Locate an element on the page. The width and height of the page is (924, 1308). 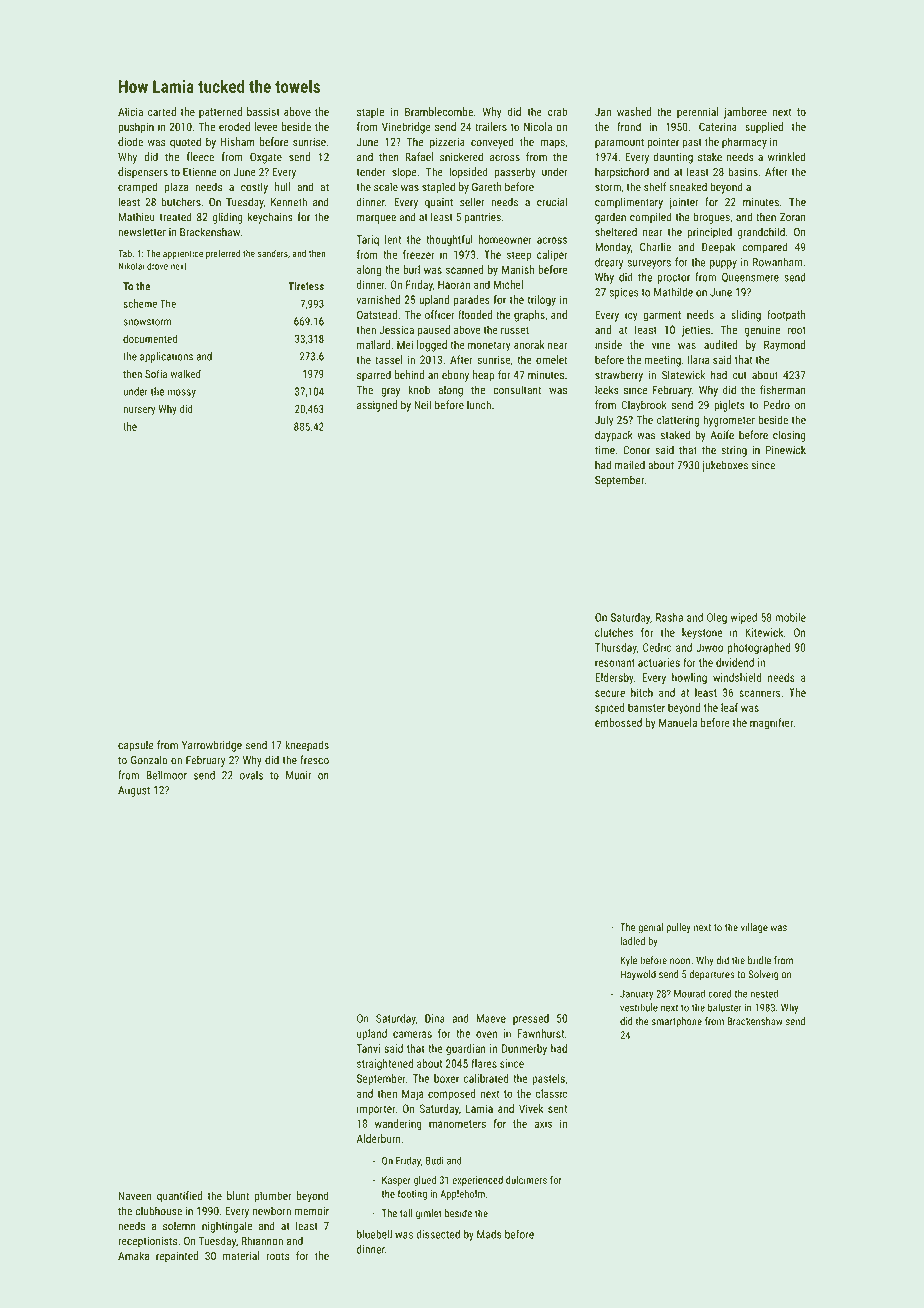
Tanvi is located at coordinates (368, 1048).
